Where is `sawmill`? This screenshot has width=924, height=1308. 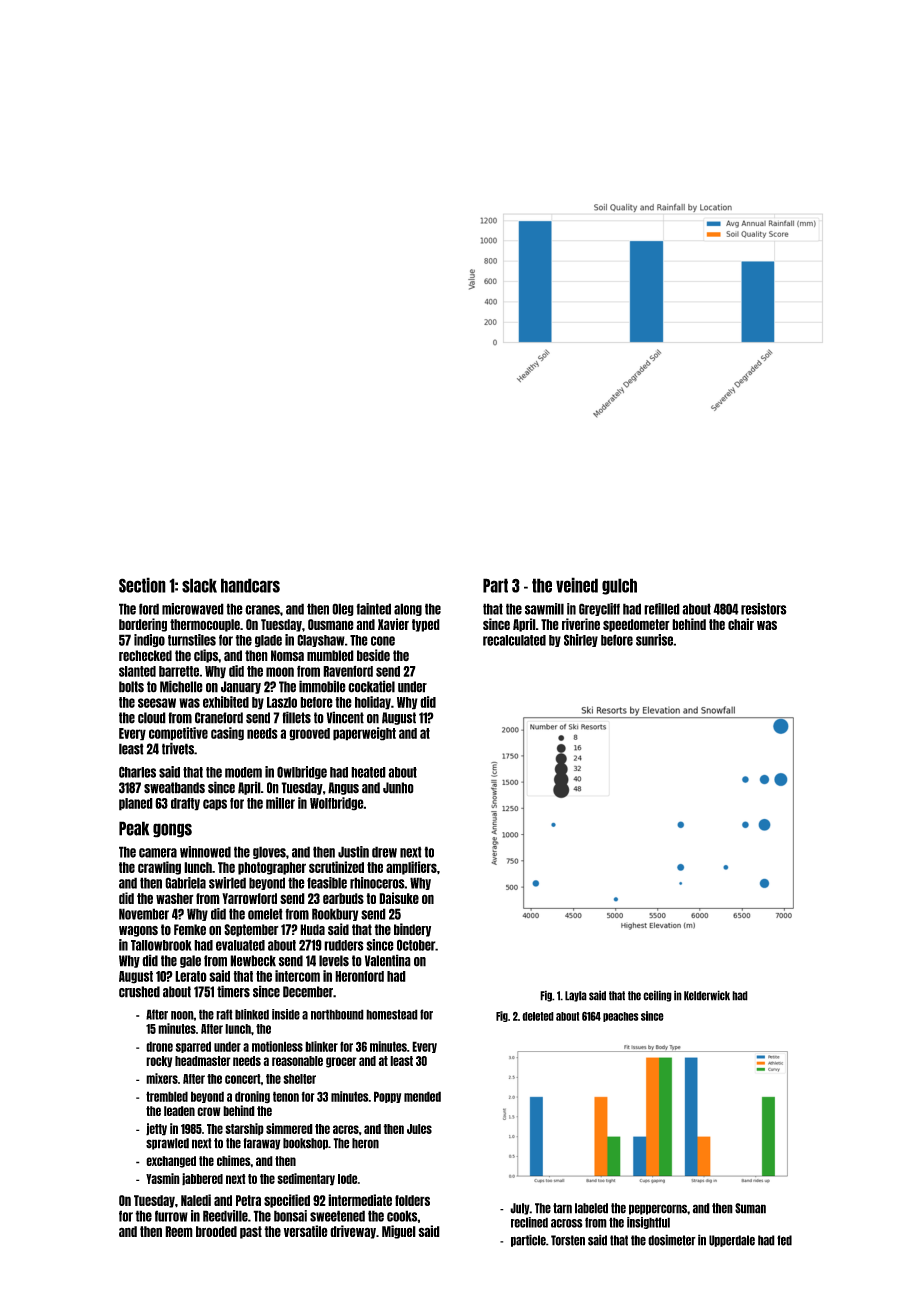
sawmill is located at coordinates (544, 609).
